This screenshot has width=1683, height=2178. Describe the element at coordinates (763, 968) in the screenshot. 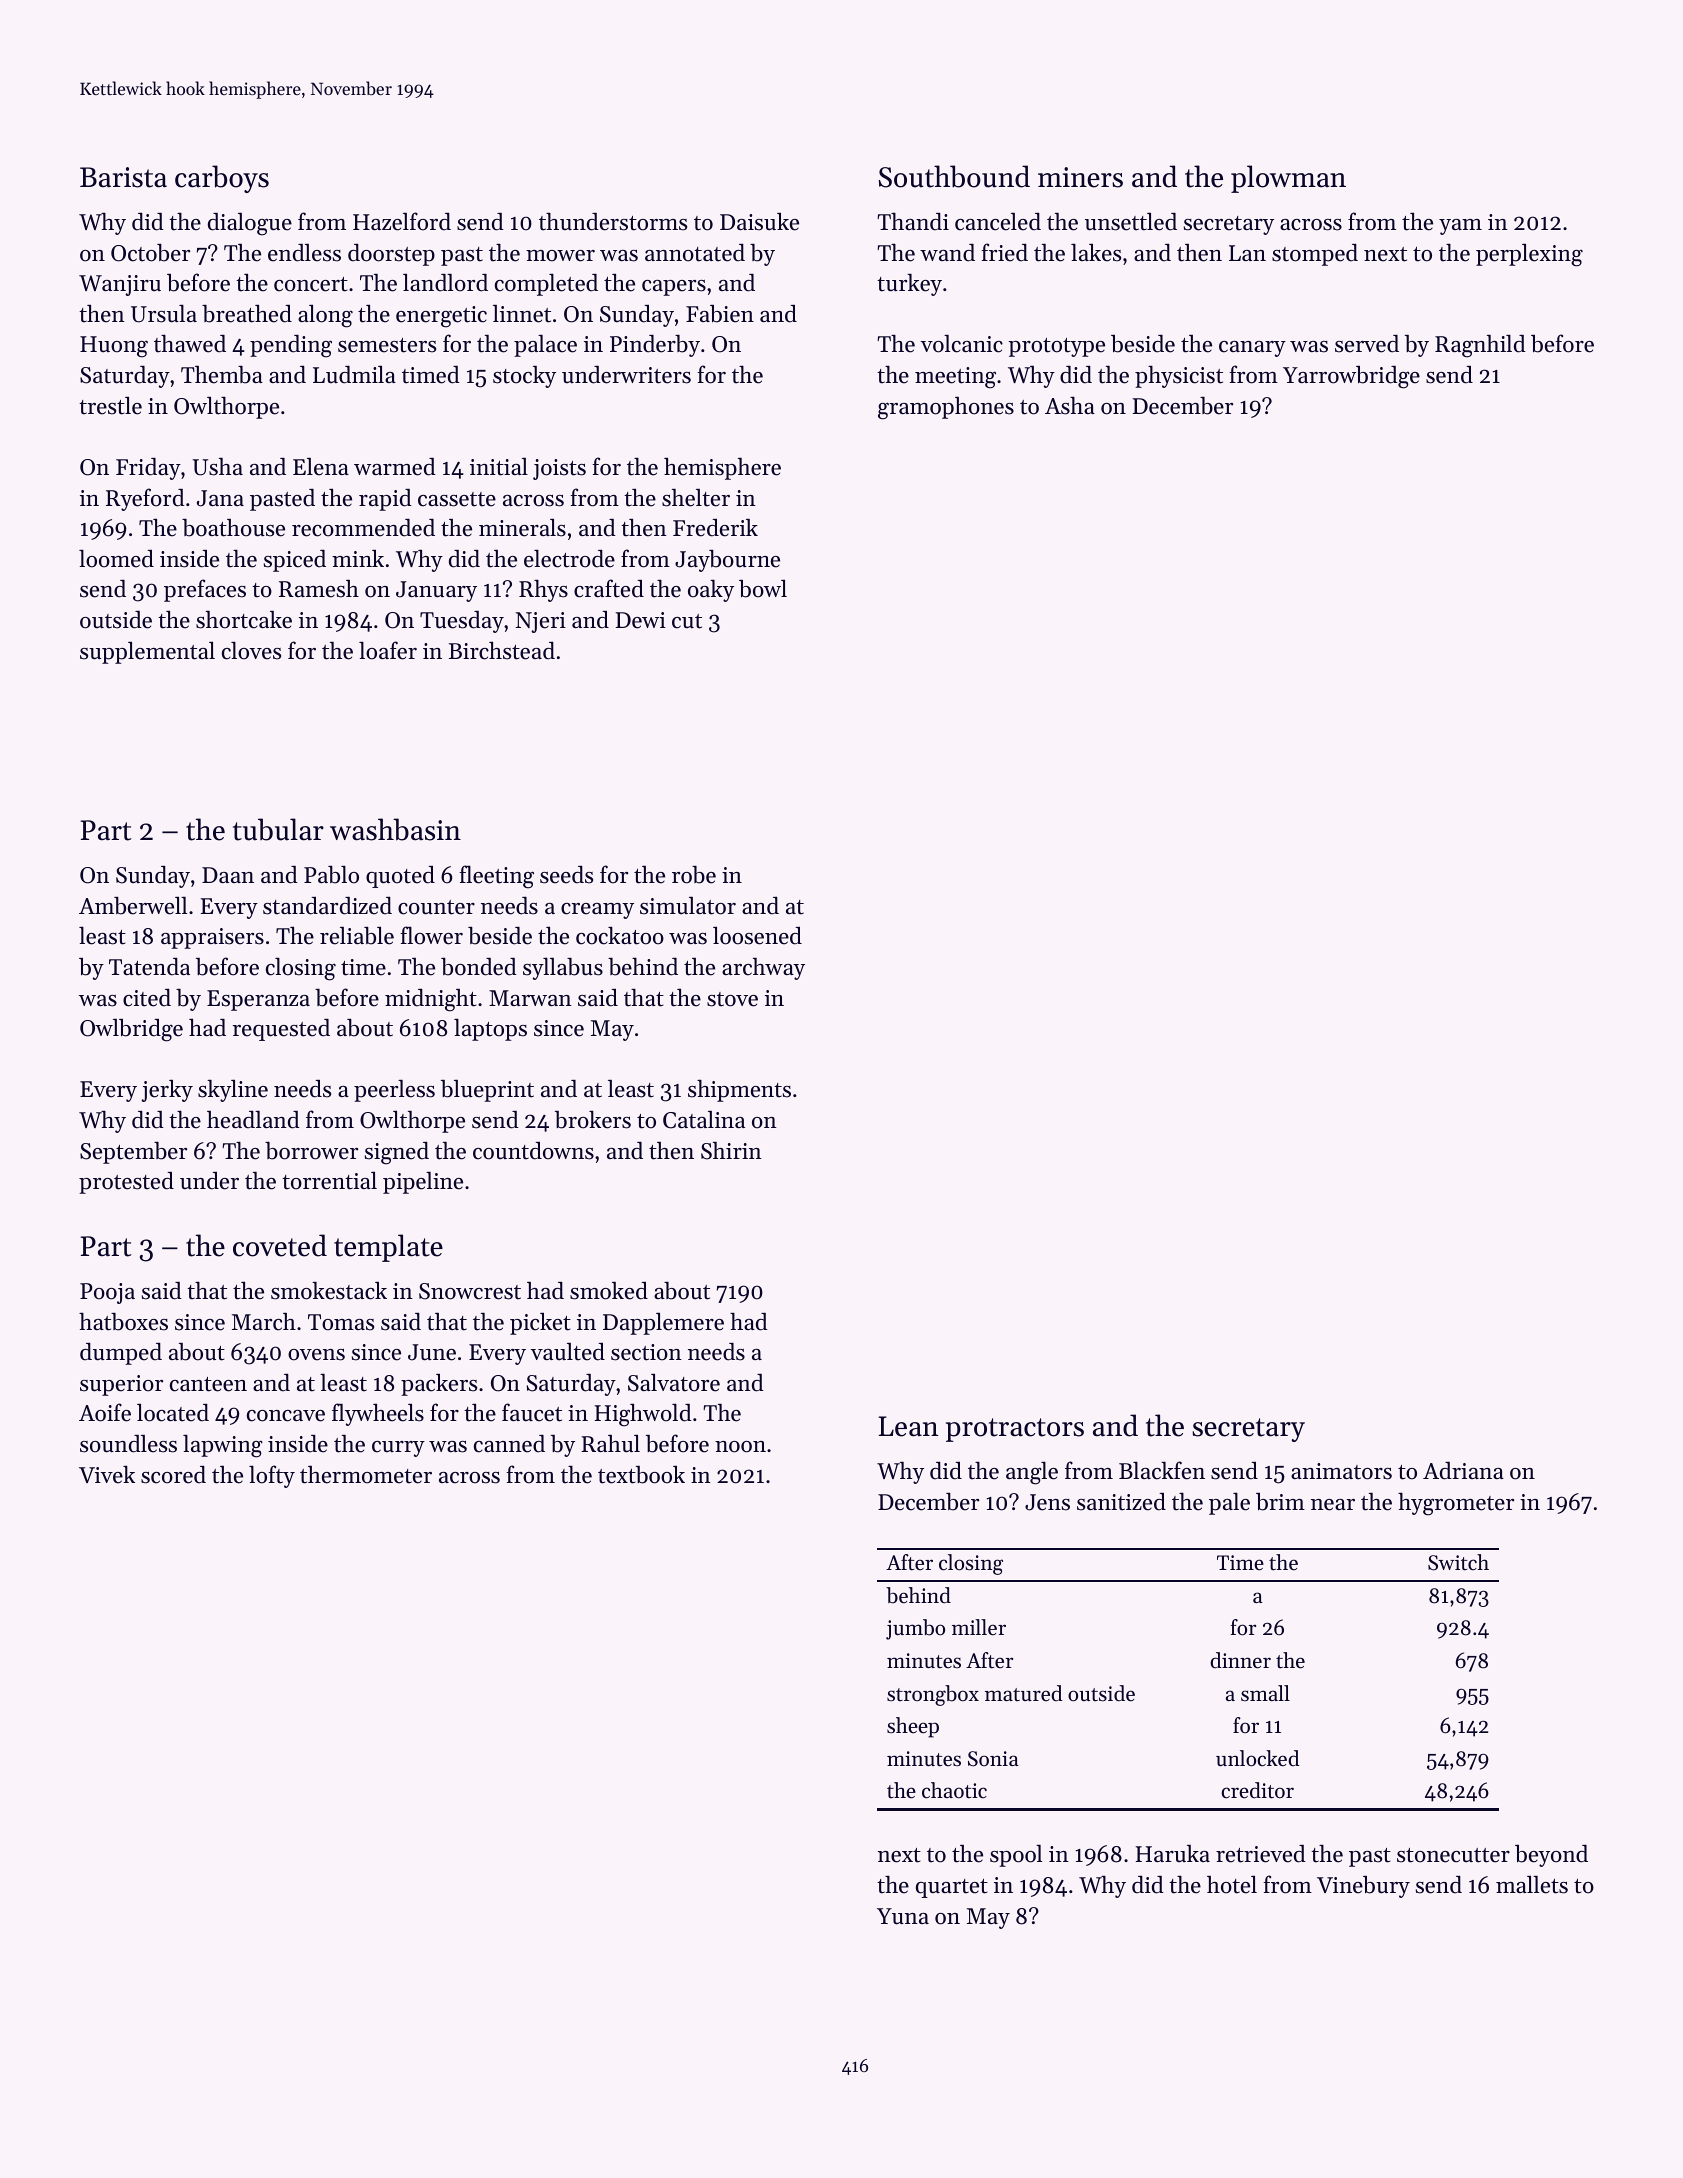

I see `archway` at that location.
